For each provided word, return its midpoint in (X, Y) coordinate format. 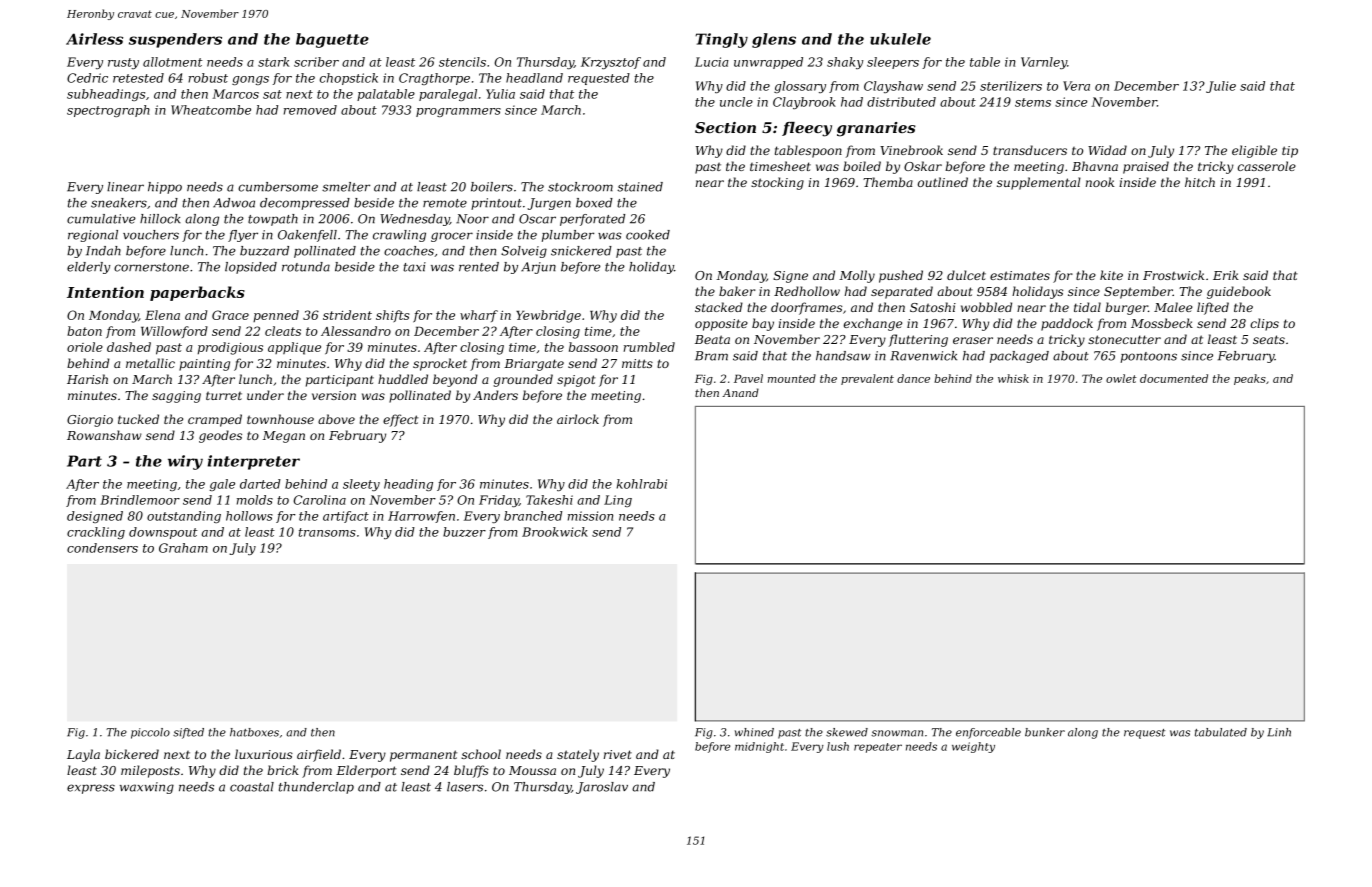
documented (1174, 378)
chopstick (349, 79)
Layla (83, 755)
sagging (176, 397)
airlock (578, 419)
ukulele (900, 39)
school (481, 754)
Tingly (721, 40)
